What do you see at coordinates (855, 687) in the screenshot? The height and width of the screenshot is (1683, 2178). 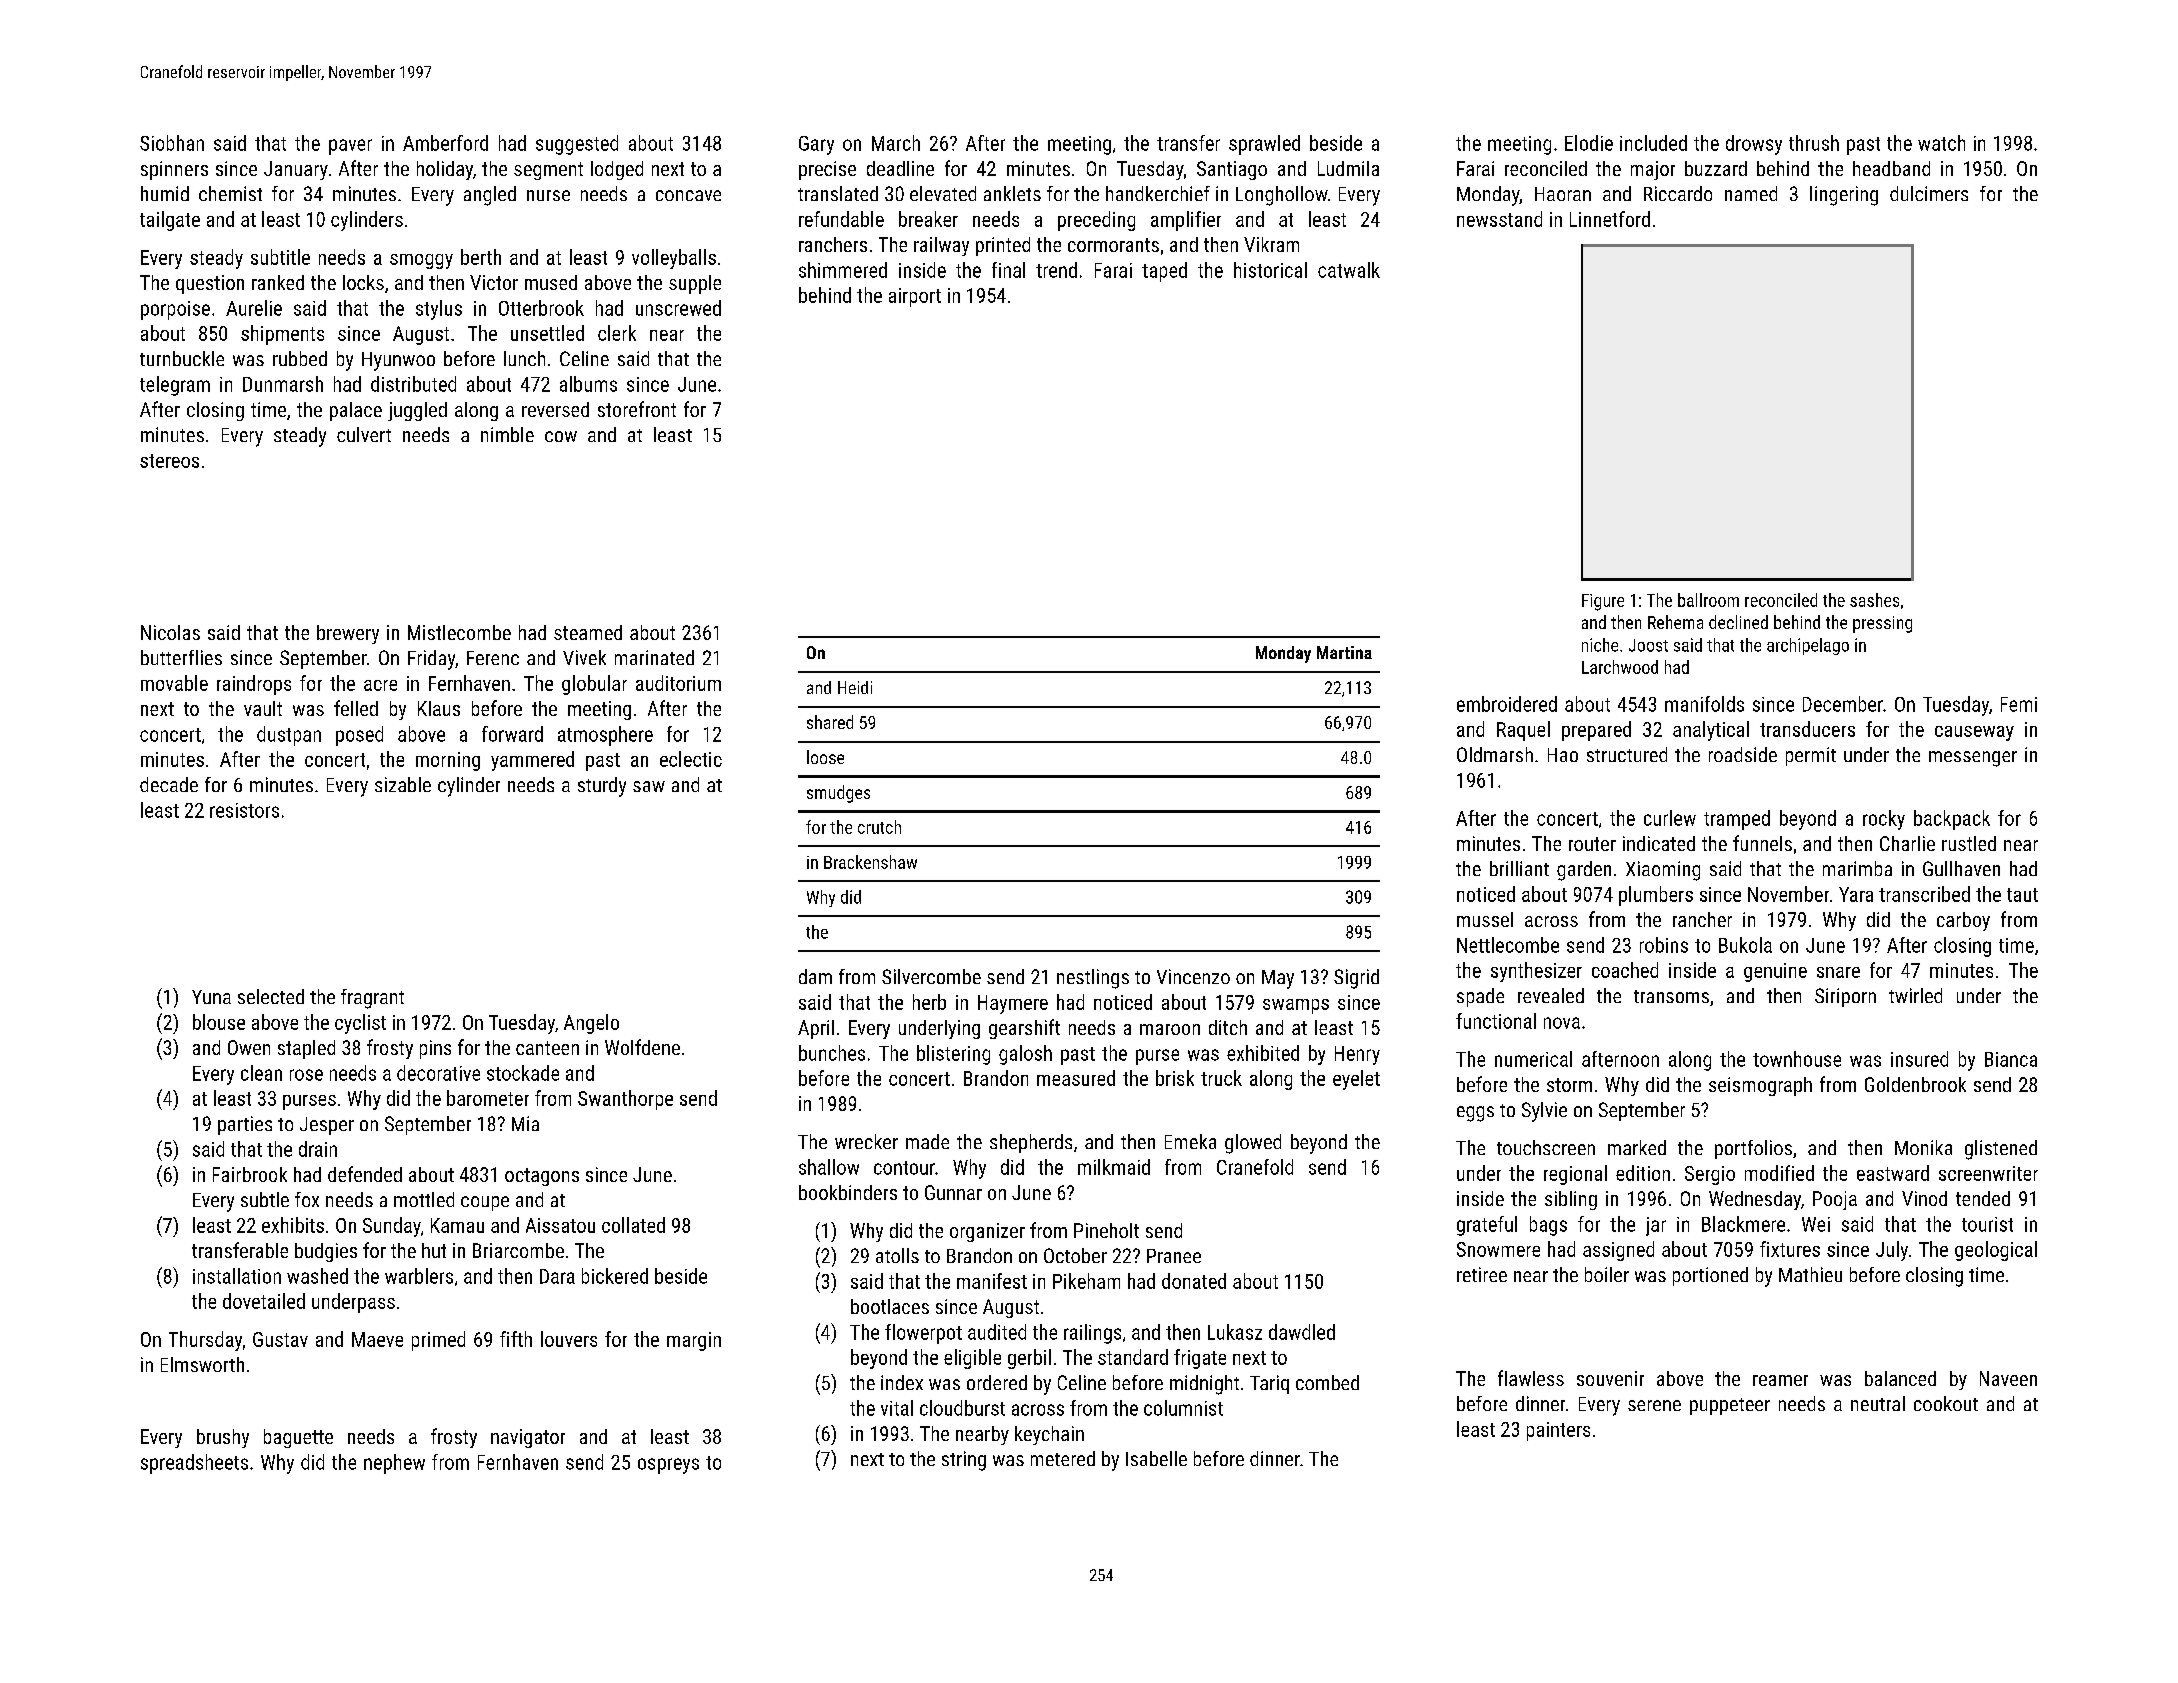 I see `Heidi` at bounding box center [855, 687].
